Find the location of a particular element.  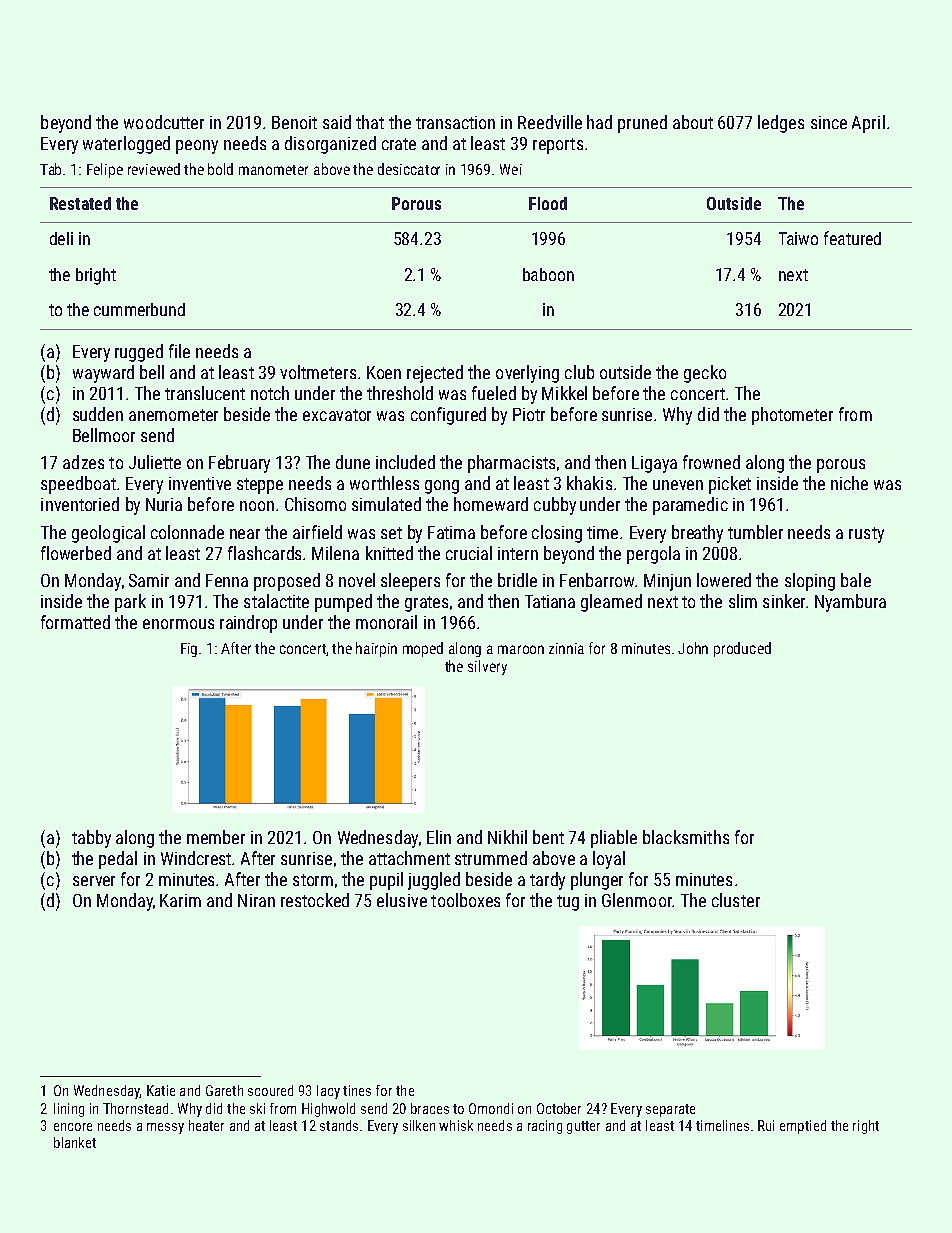

tabby is located at coordinates (91, 839).
